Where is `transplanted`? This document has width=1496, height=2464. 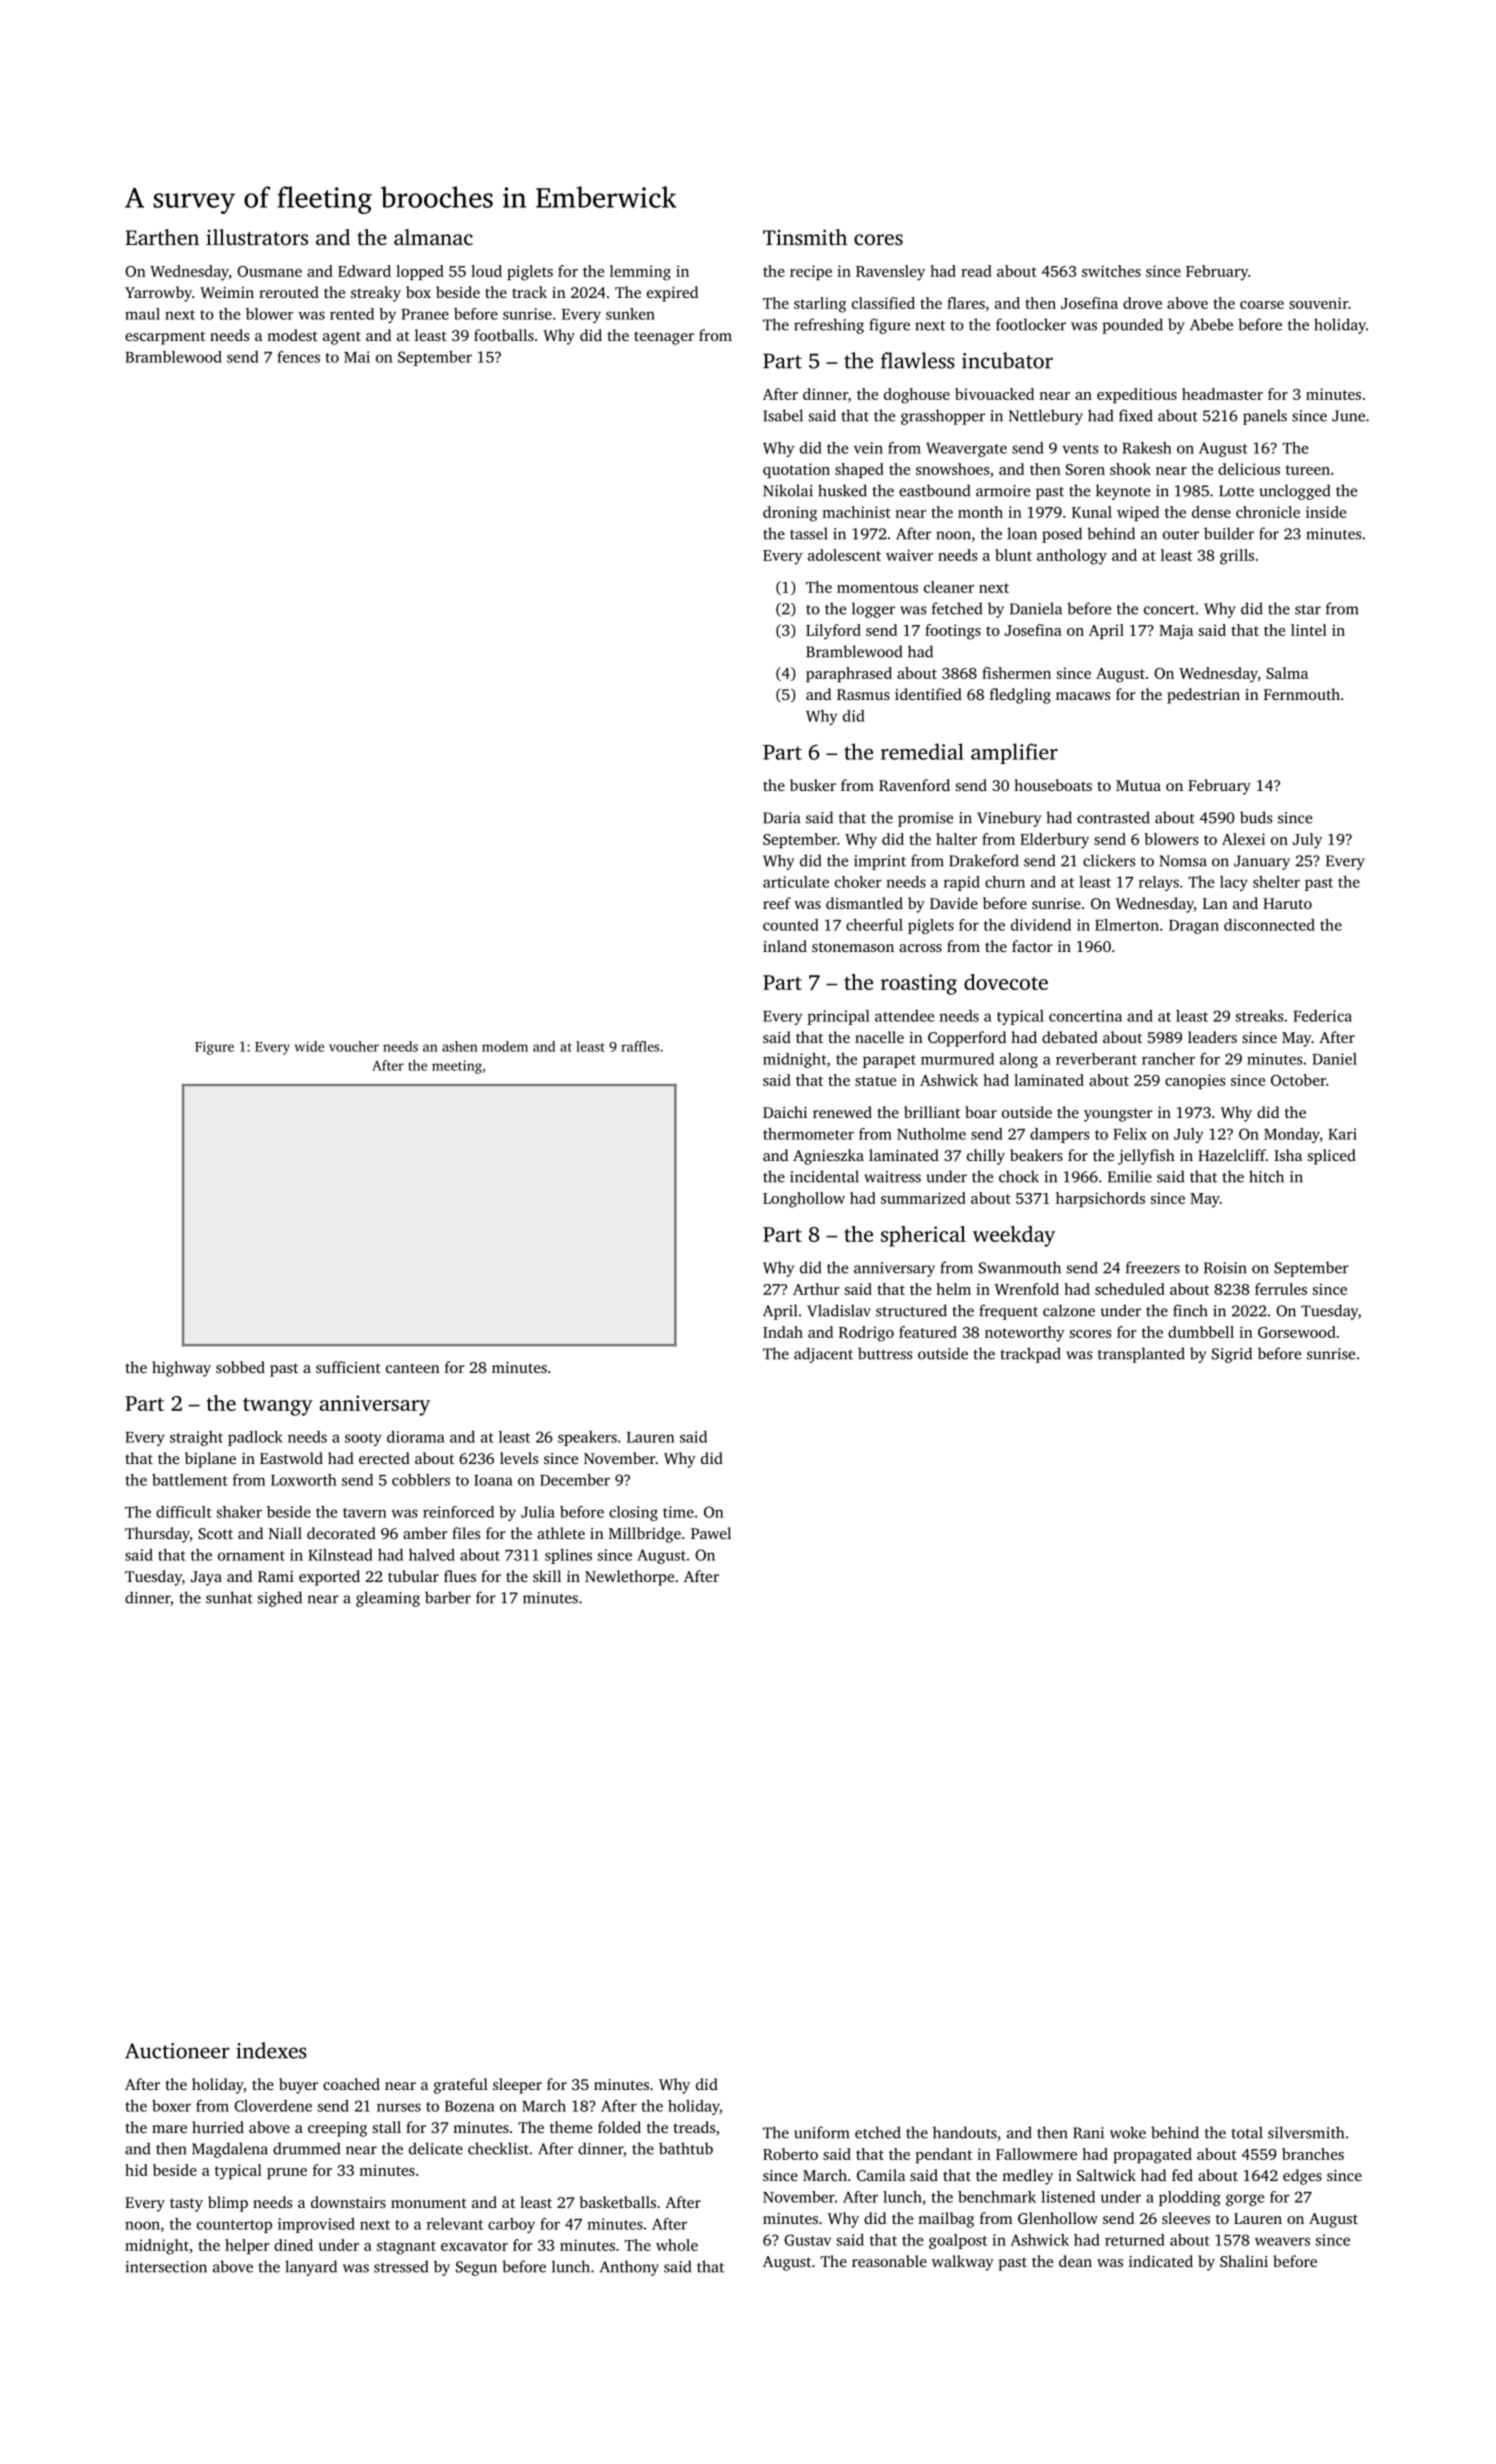
transplanted is located at coordinates (1141, 1355).
